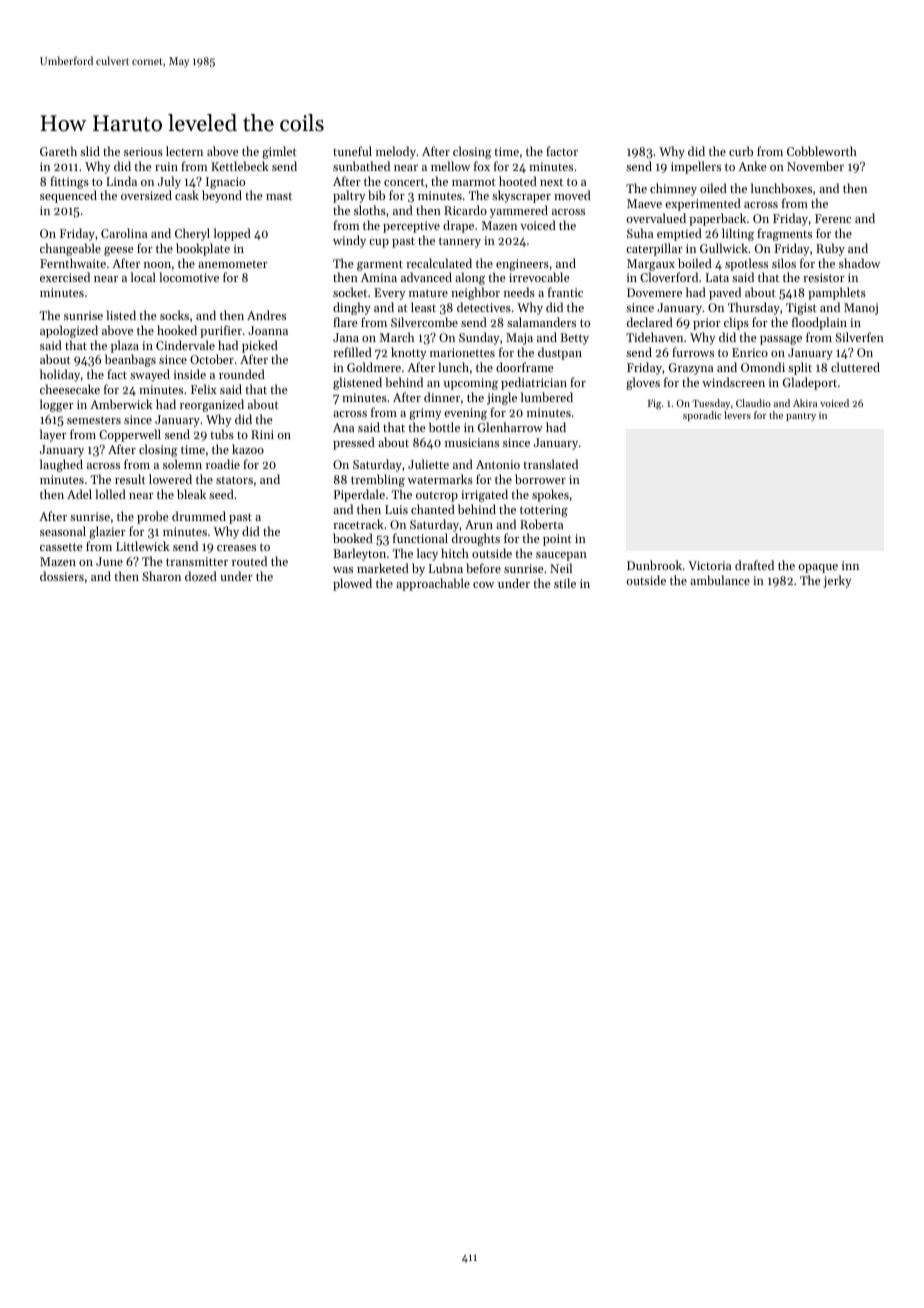  Describe the element at coordinates (550, 464) in the page. I see `translated` at that location.
